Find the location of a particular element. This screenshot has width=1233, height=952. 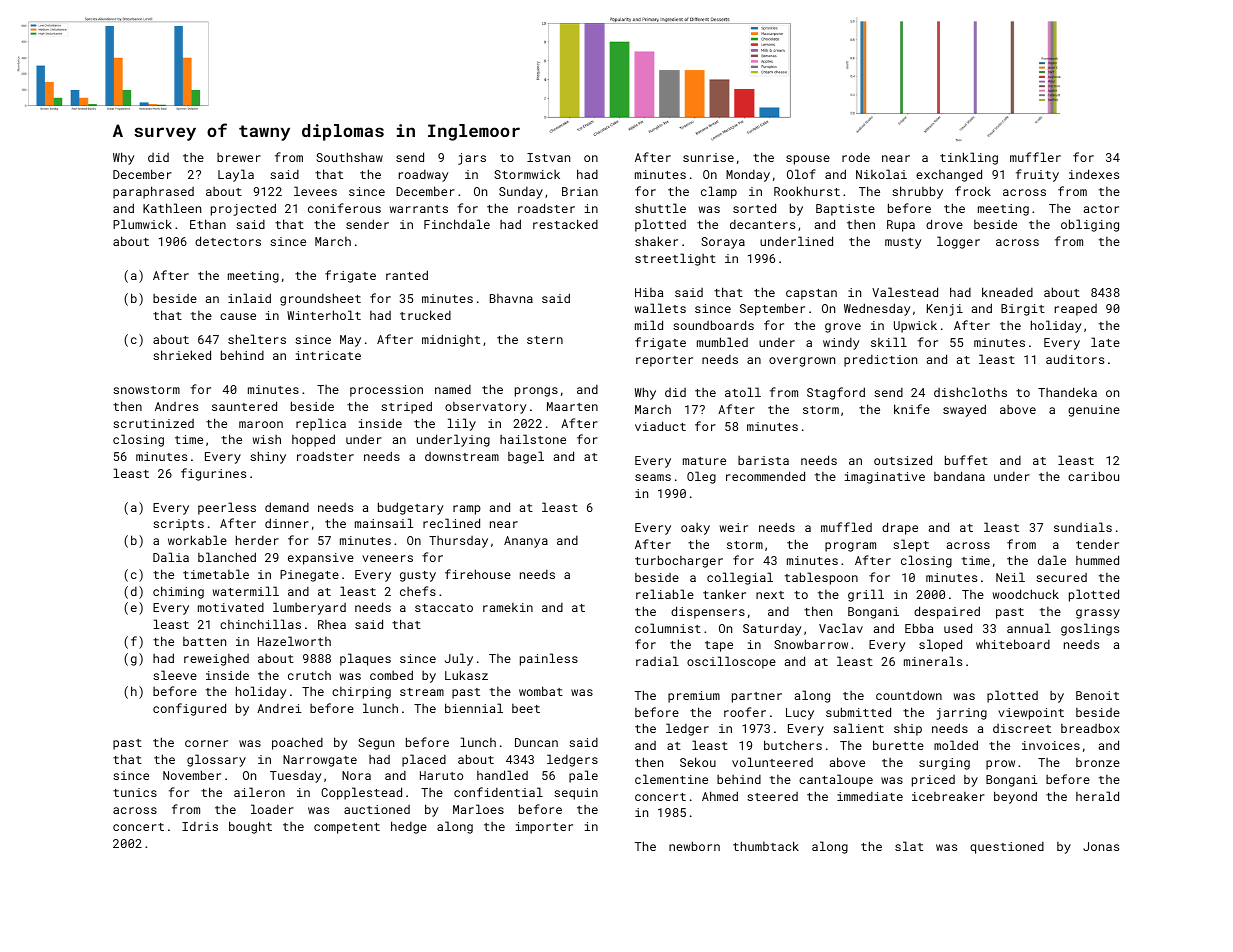

Istvan is located at coordinates (548, 157).
